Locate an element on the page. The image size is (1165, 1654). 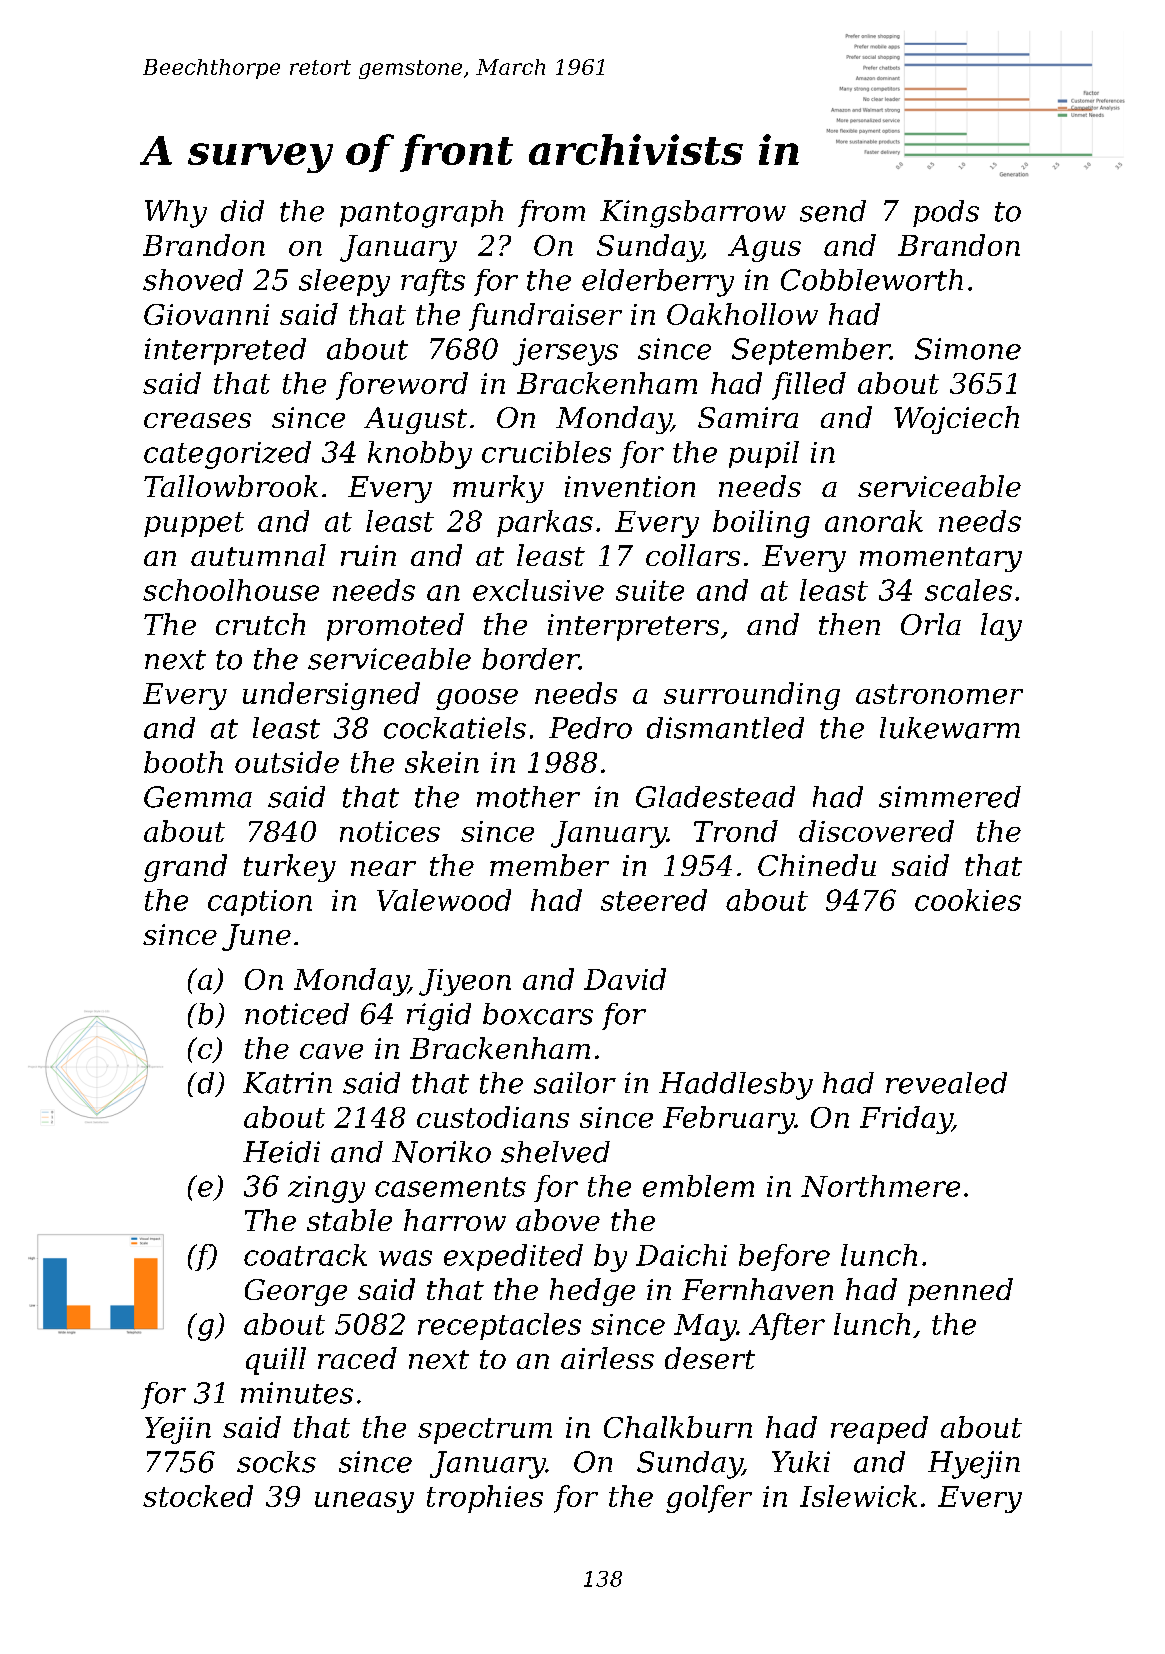
trophies is located at coordinates (485, 1499).
